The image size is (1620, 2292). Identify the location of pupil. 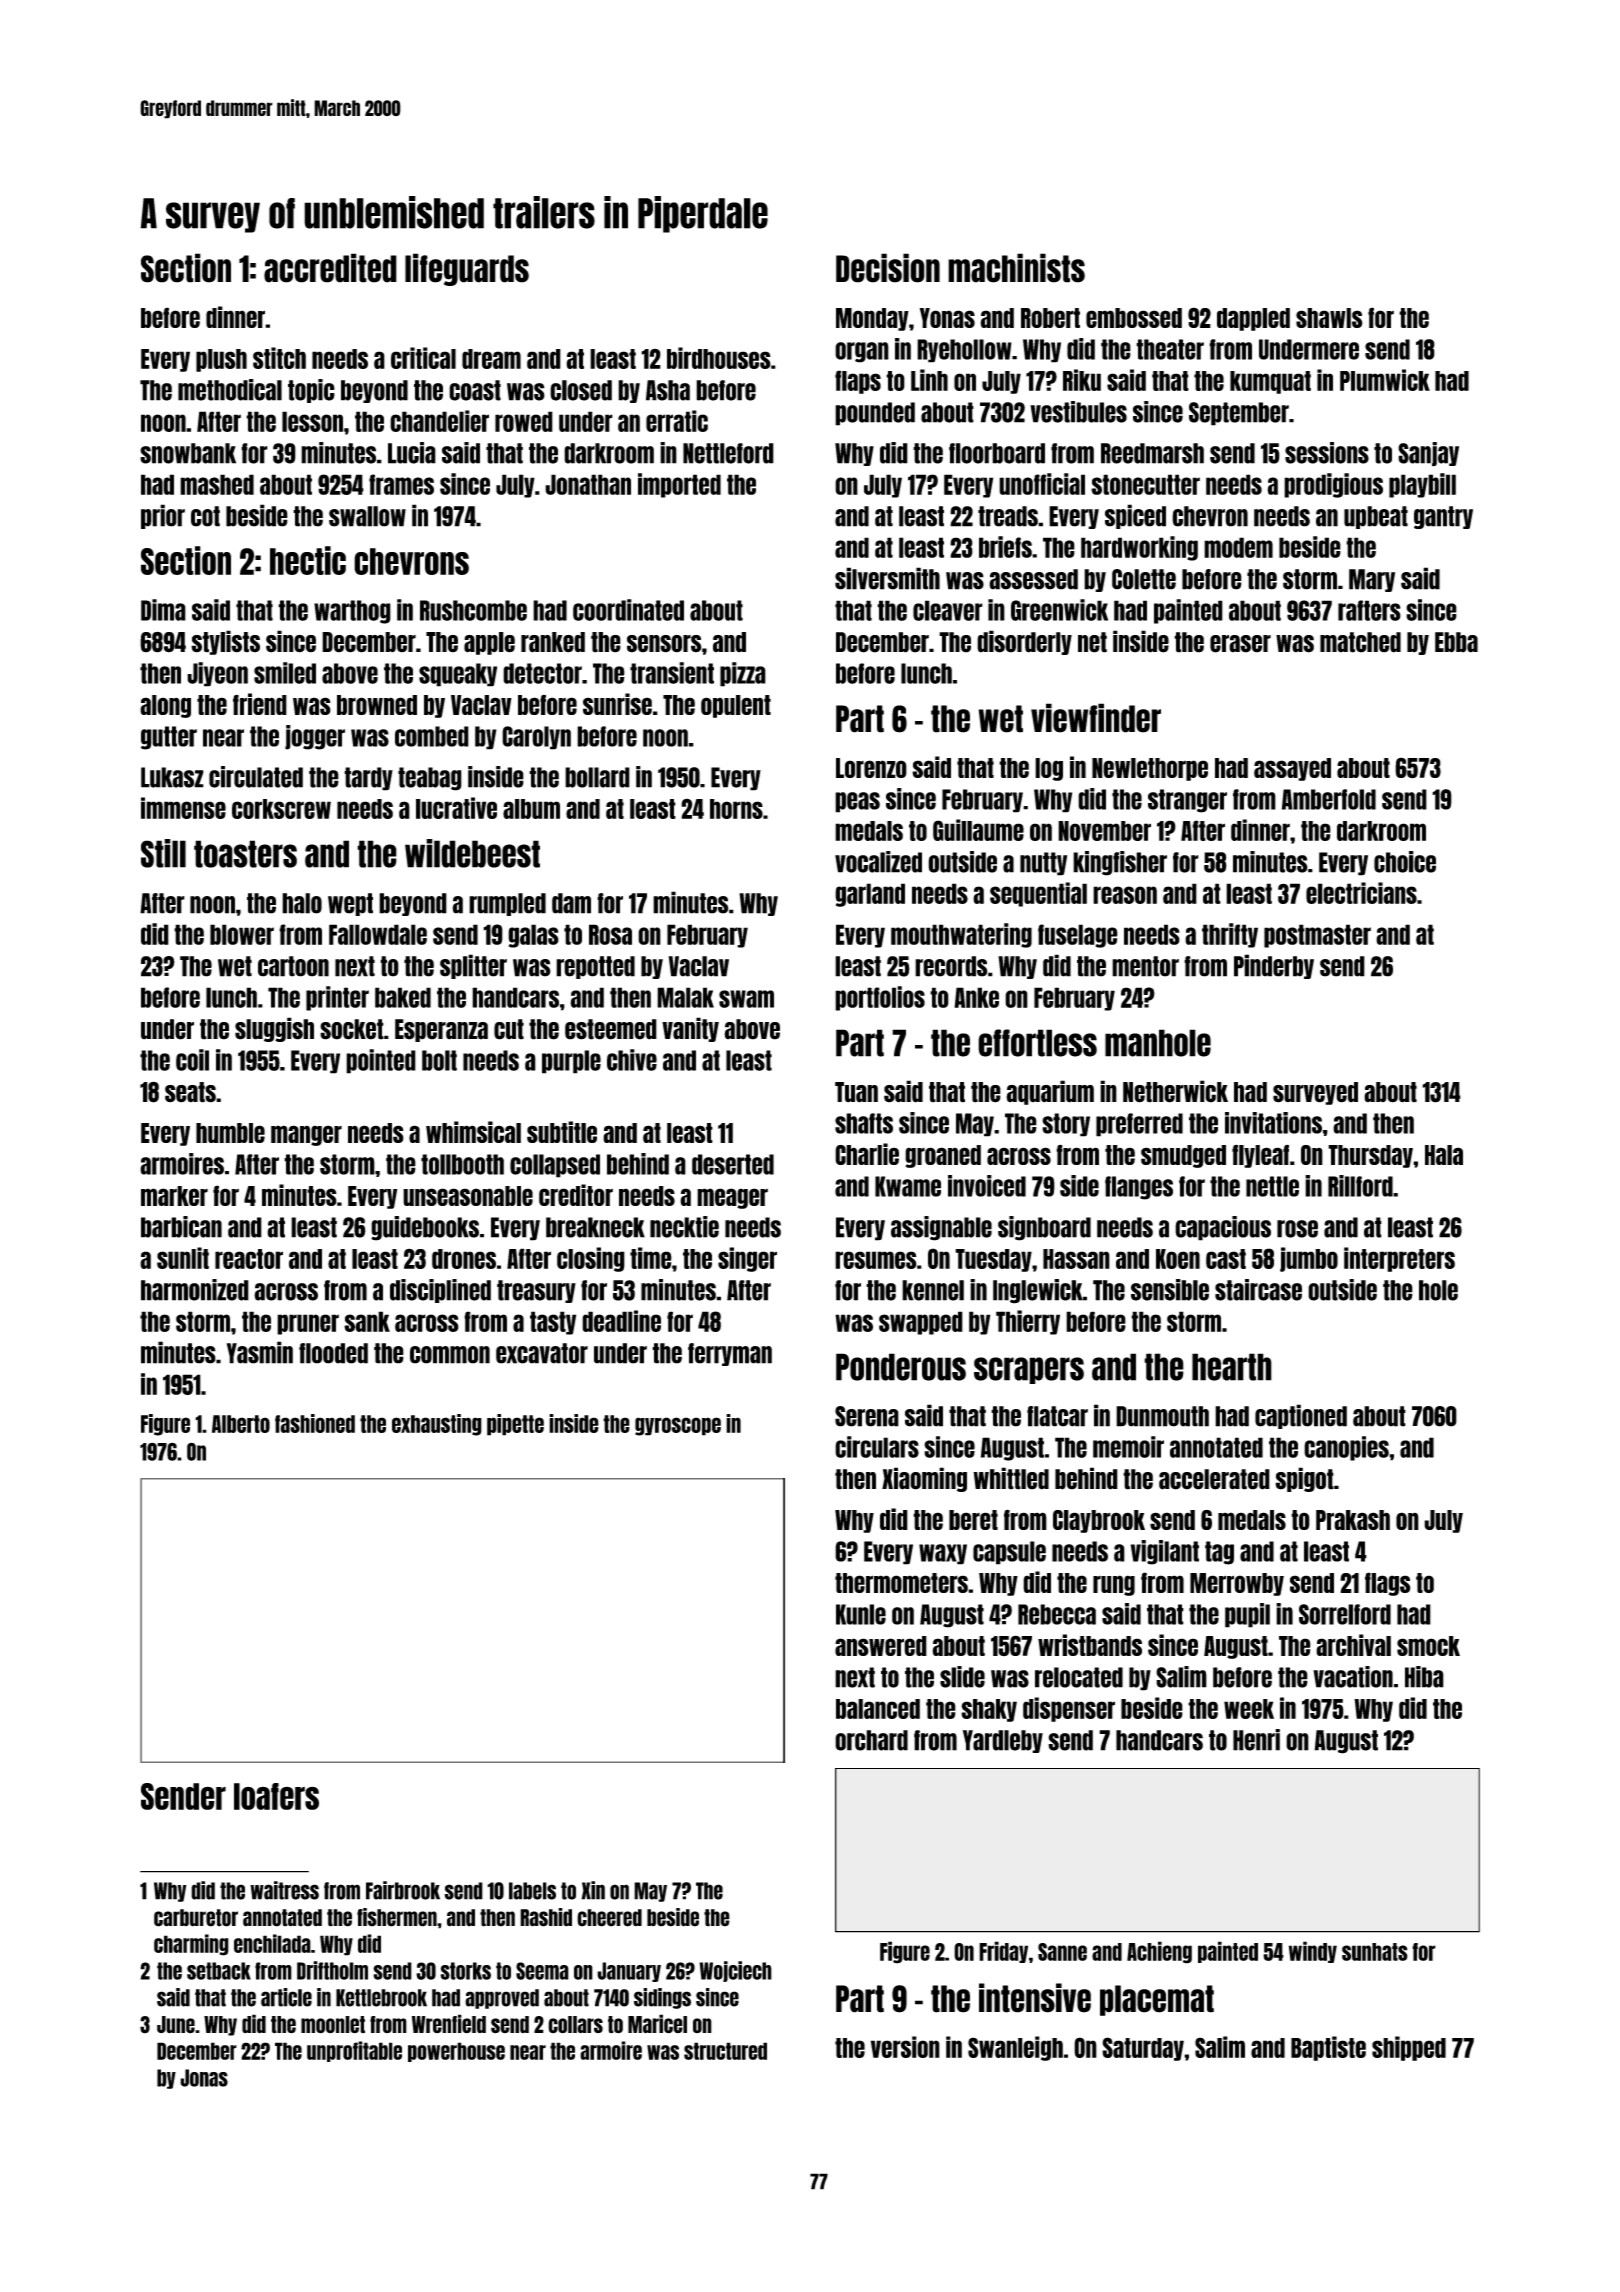
(1247, 1615).
